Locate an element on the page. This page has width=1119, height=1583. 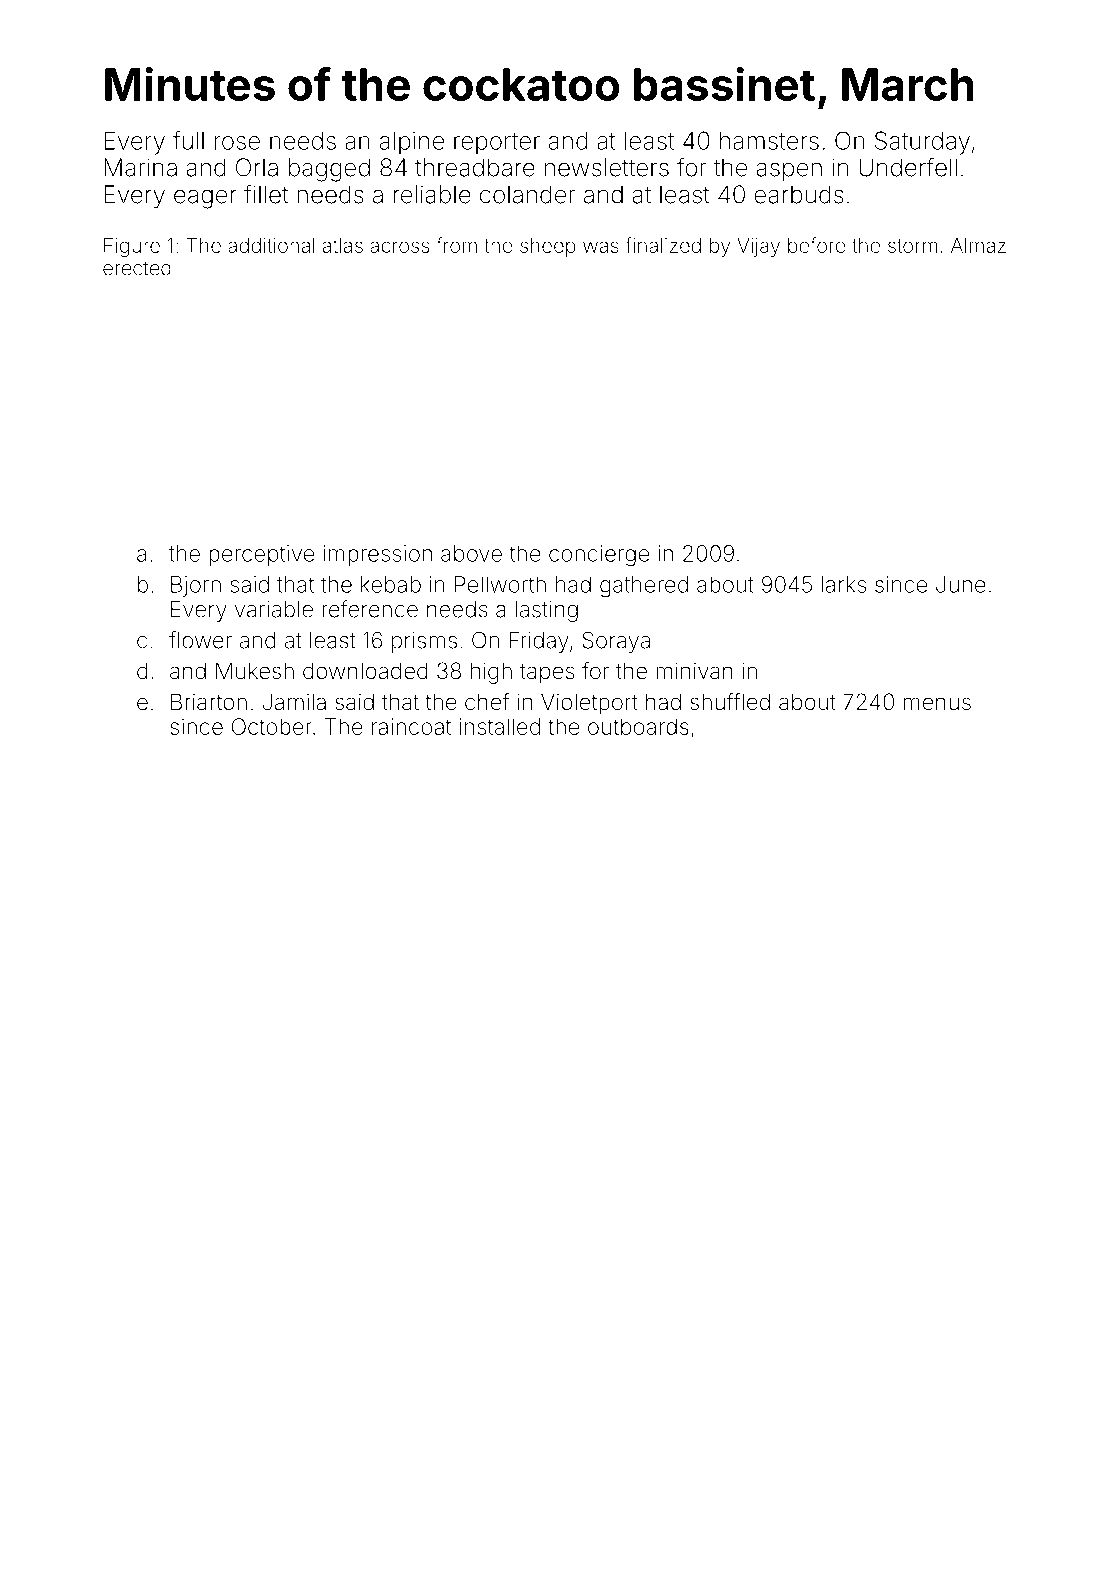
newsletters is located at coordinates (607, 167).
